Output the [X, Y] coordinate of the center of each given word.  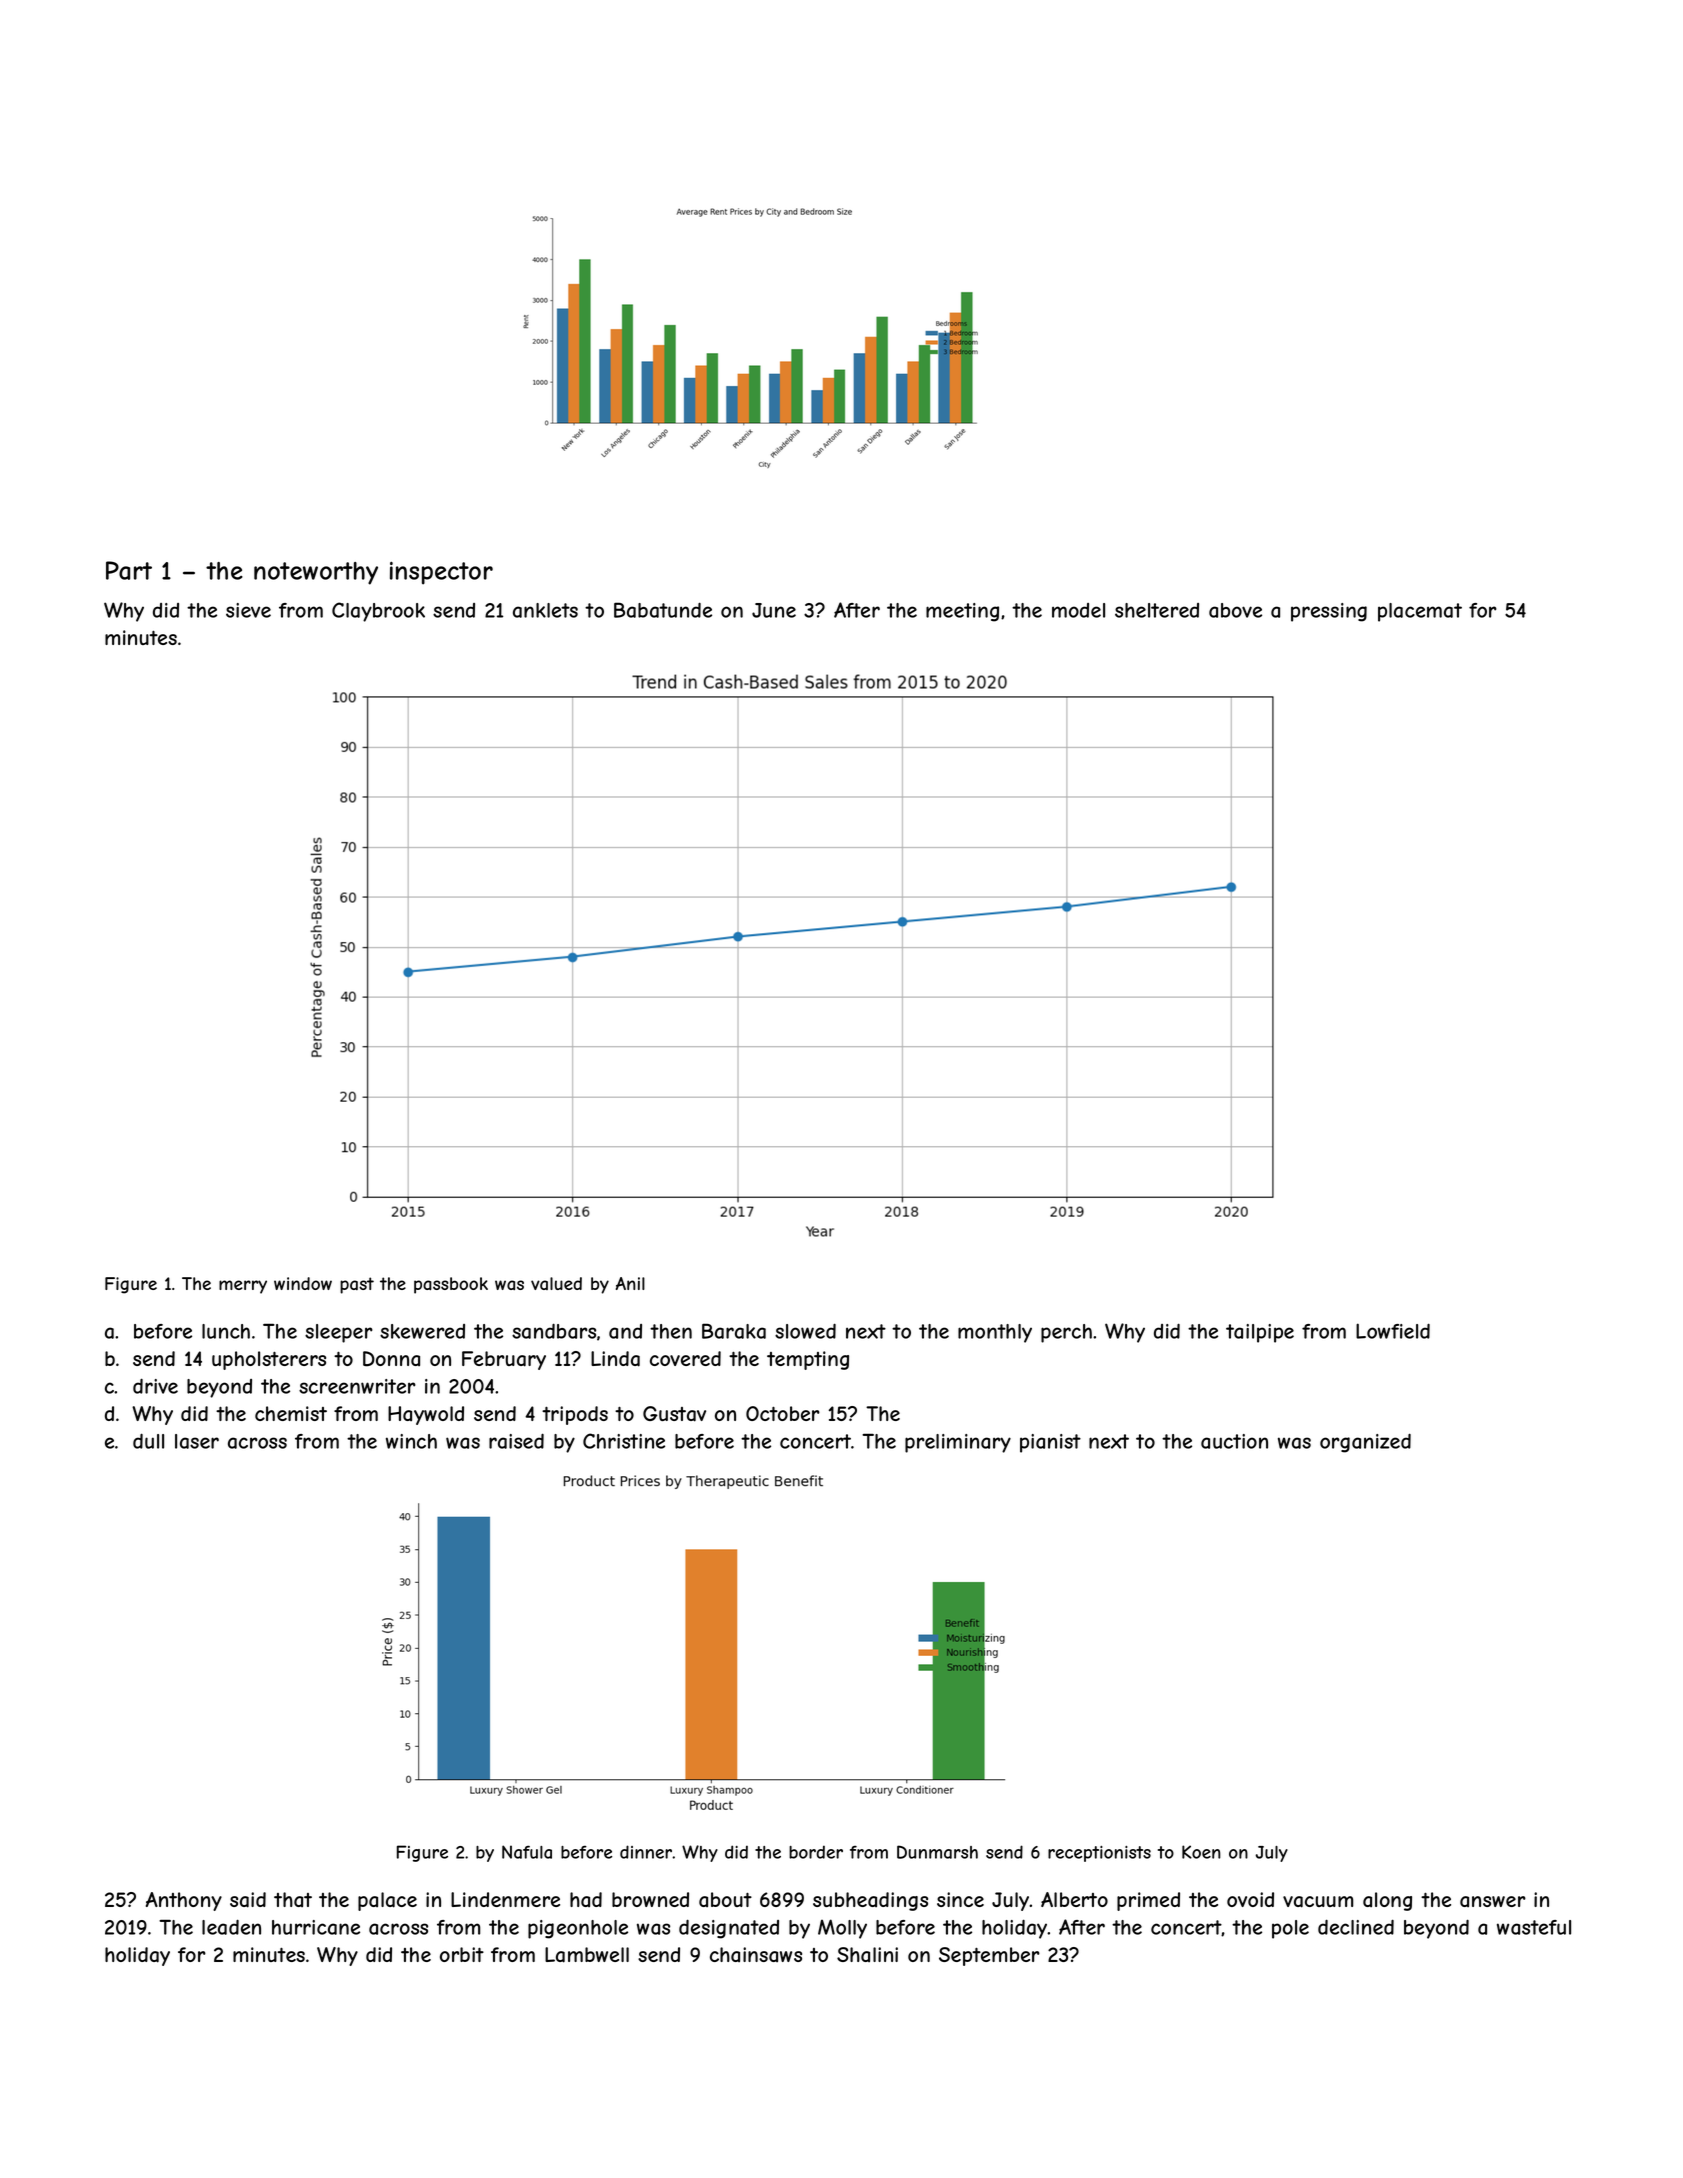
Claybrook [378, 612]
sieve [248, 610]
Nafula [527, 1852]
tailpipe [1260, 1333]
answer [1493, 1901]
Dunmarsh [937, 1852]
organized [1365, 1443]
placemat [1420, 612]
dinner [646, 1852]
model [1078, 610]
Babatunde [663, 610]
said [248, 1900]
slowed [805, 1331]
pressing [1329, 612]
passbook [451, 1285]
